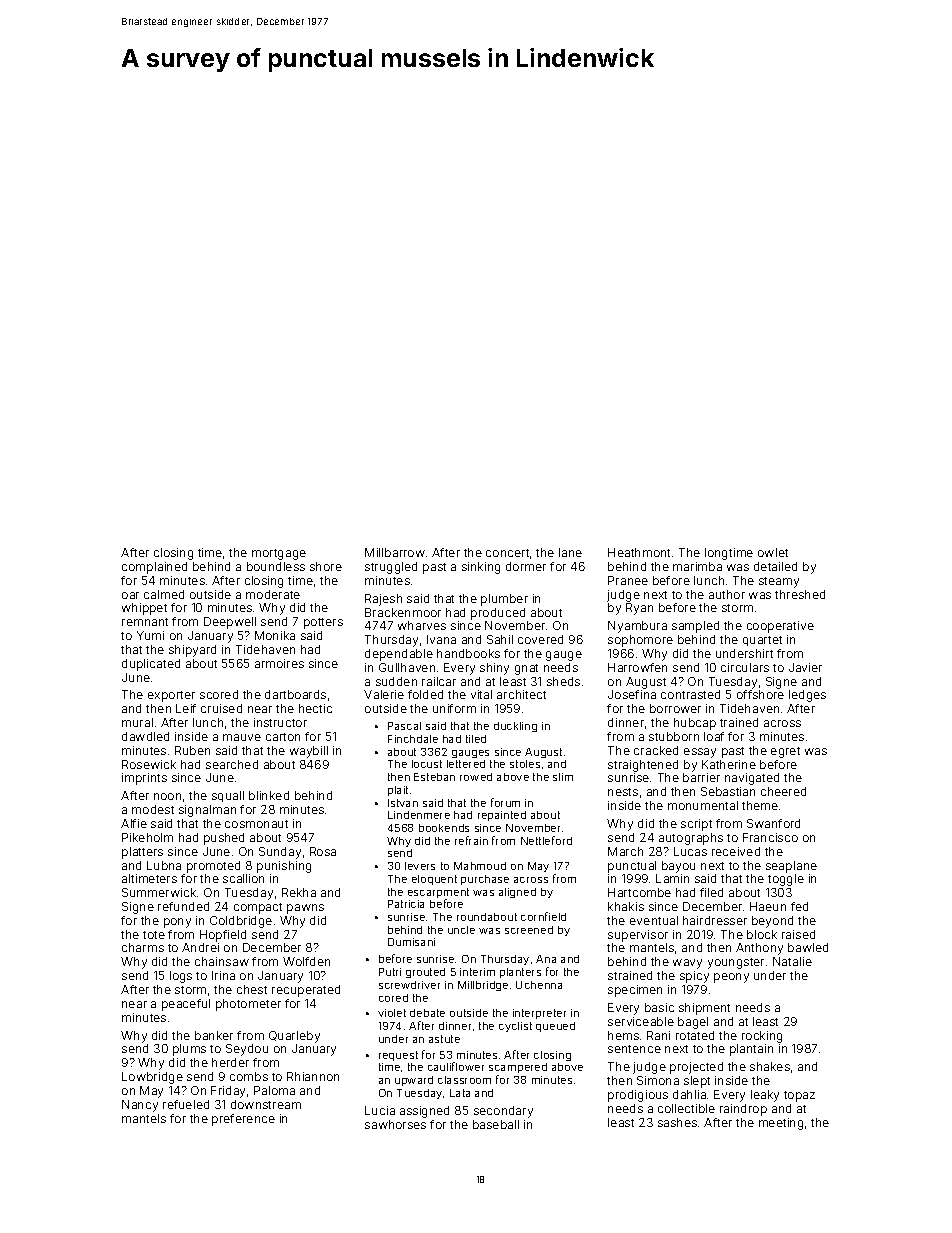  I want to click on Harrowfen, so click(637, 667).
